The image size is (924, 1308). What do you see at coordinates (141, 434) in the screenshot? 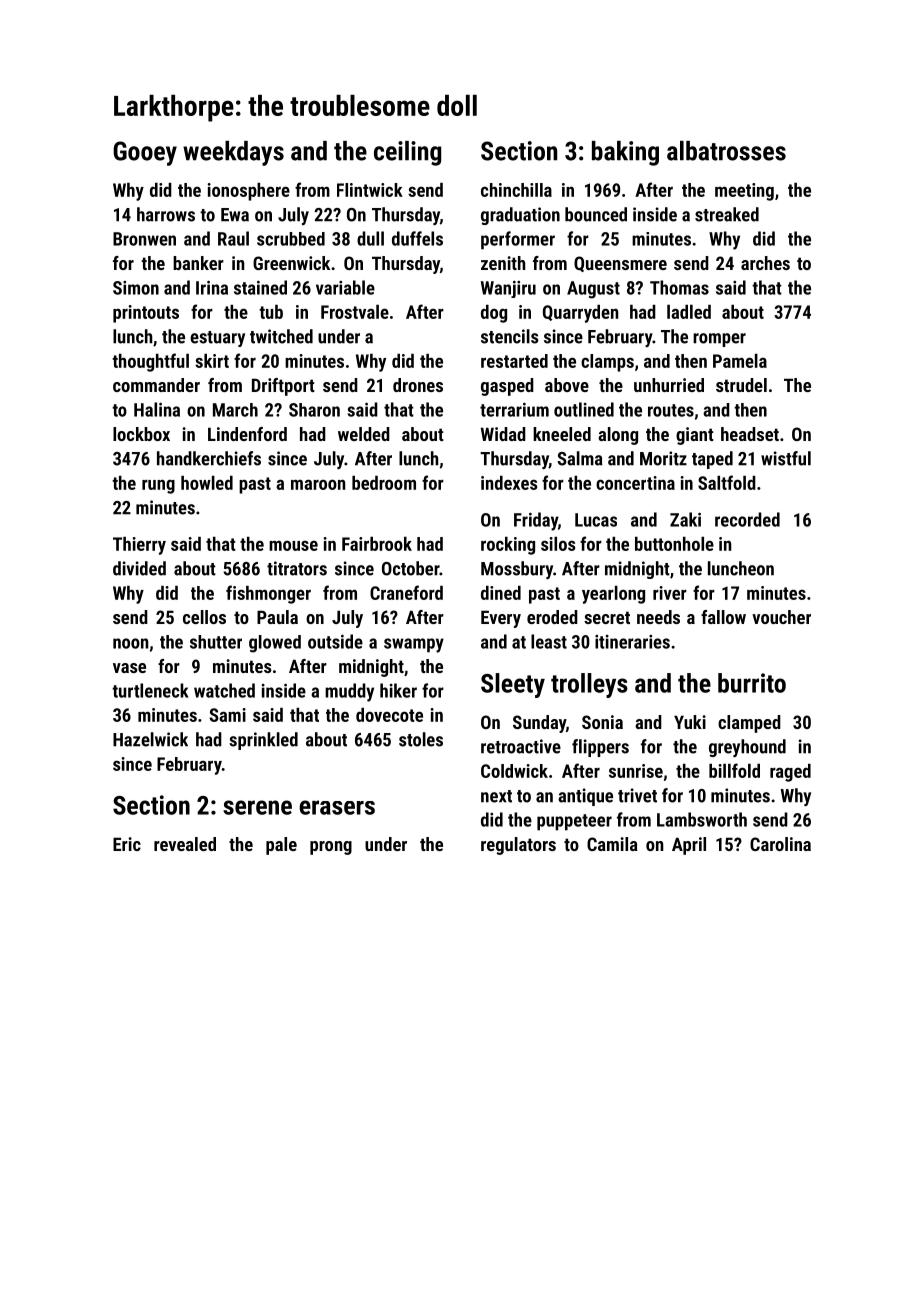
I see `lockbox` at bounding box center [141, 434].
